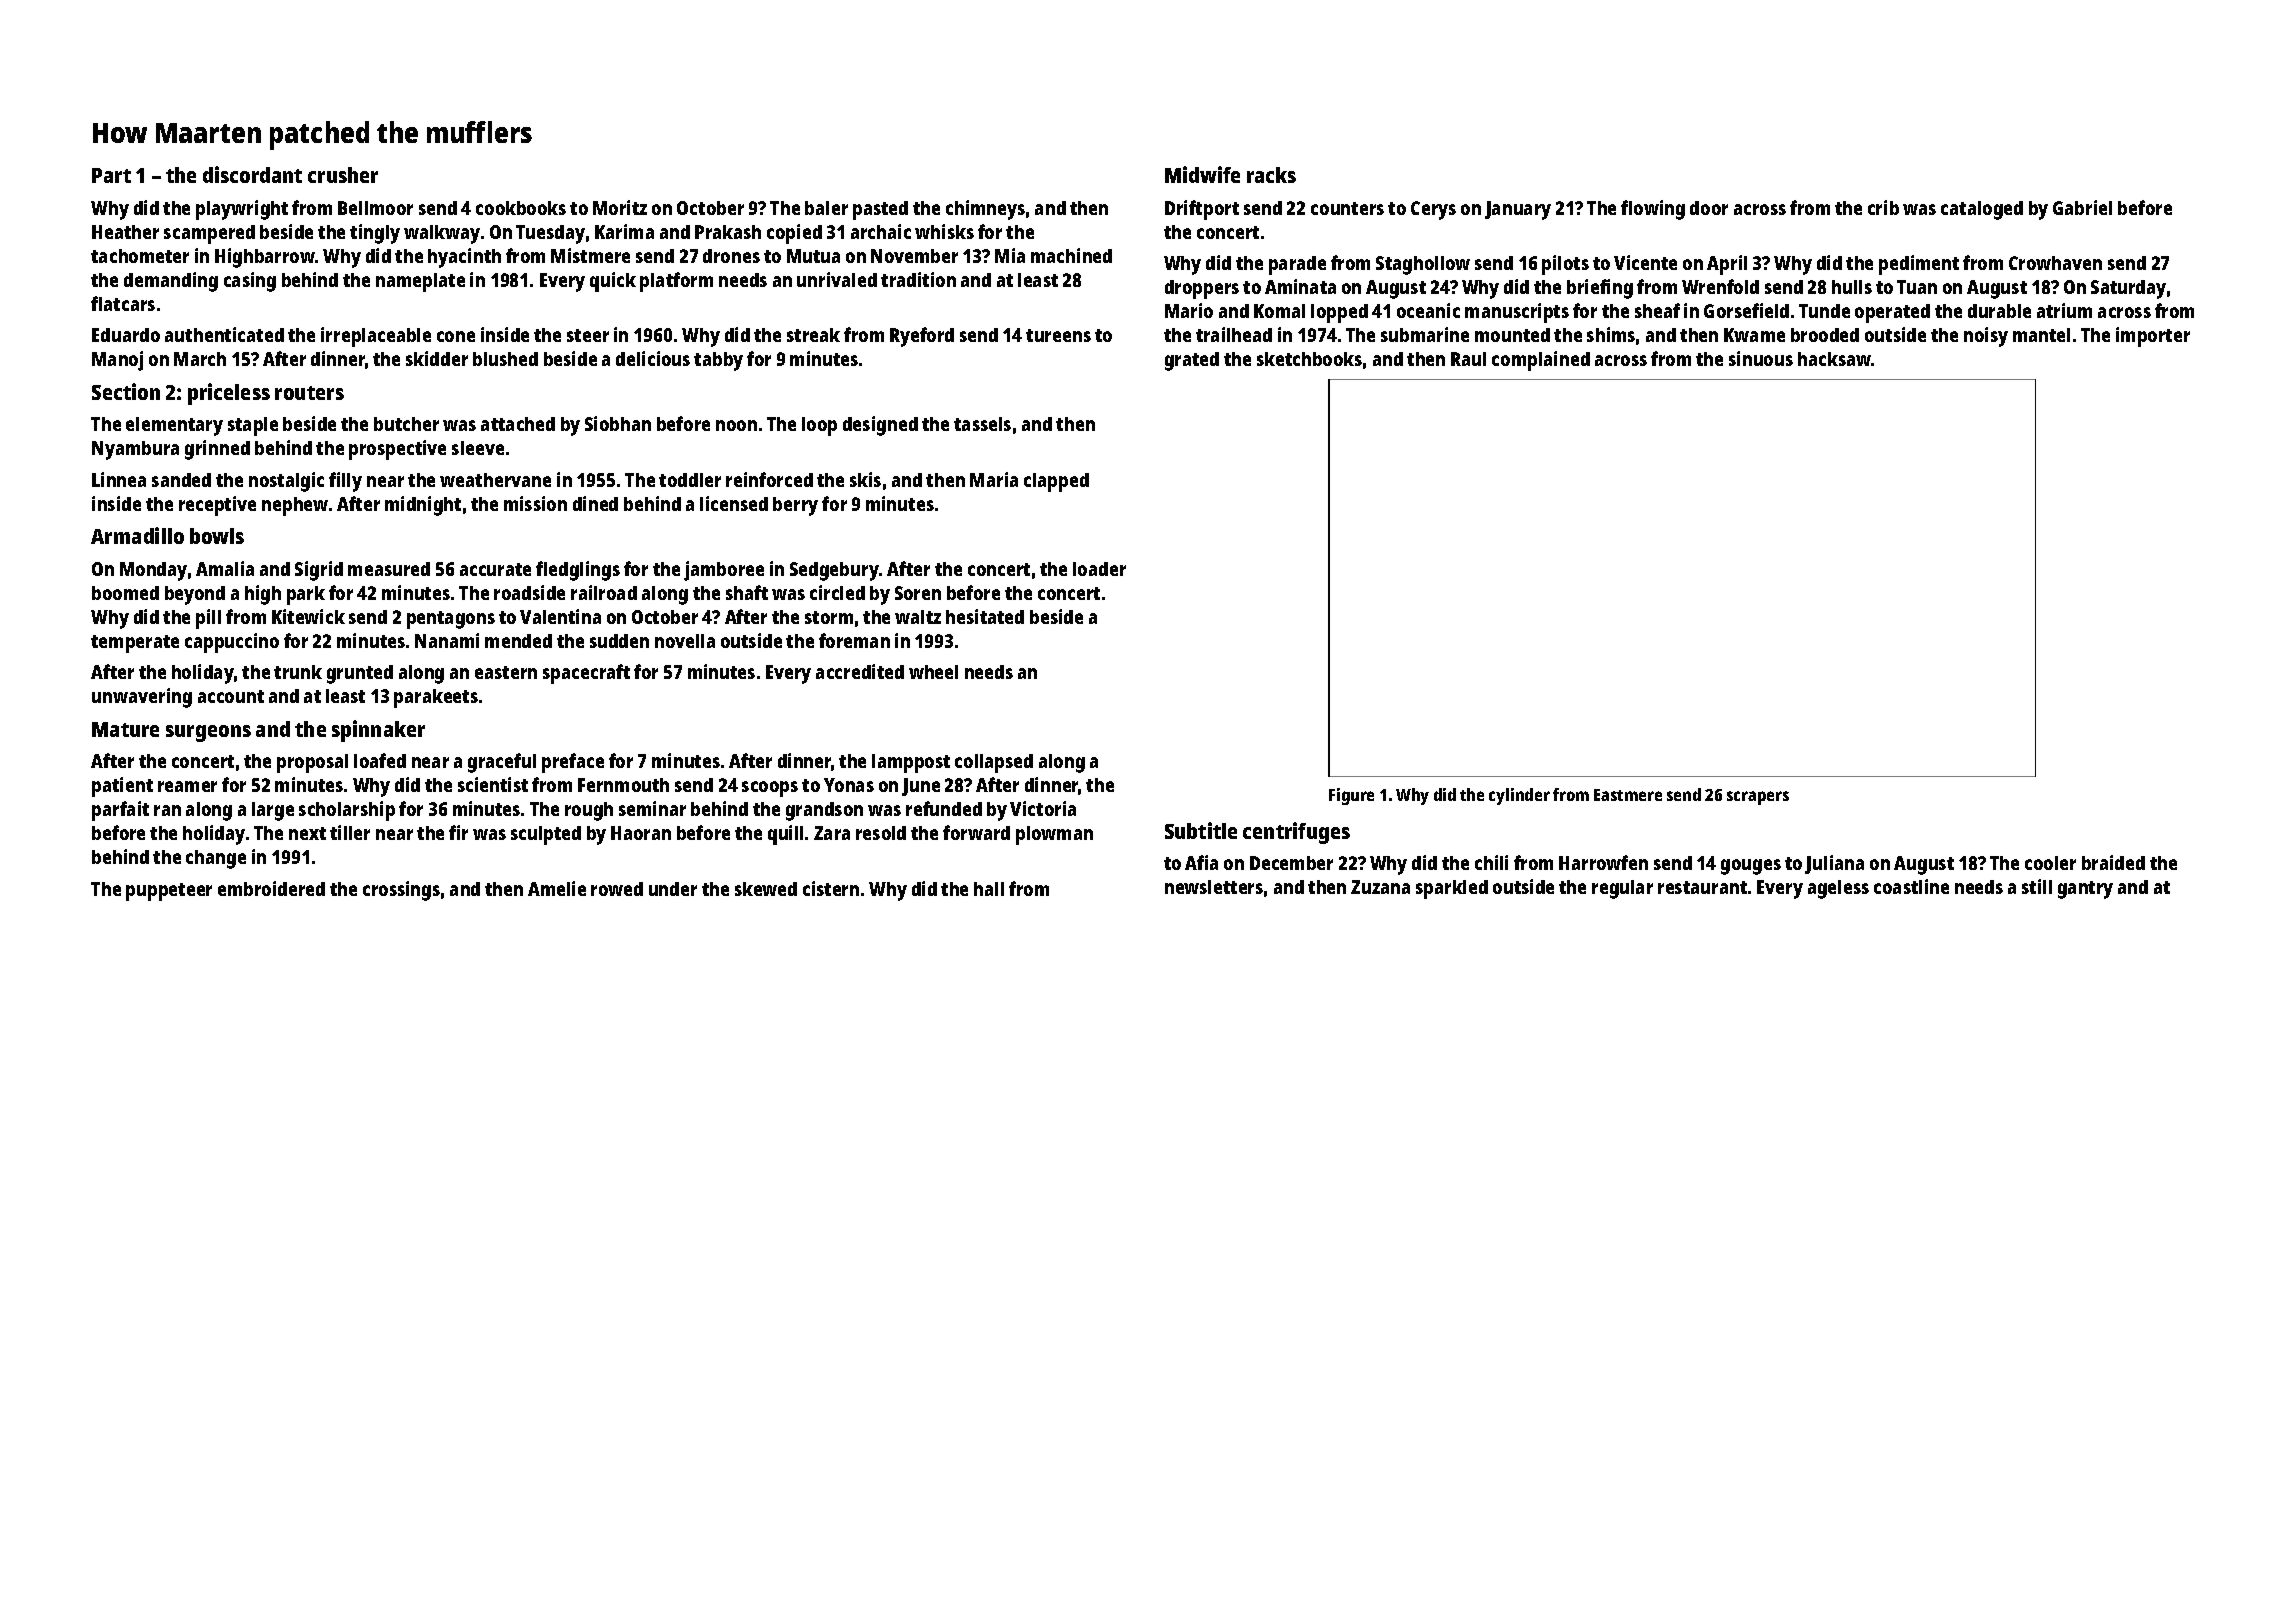  I want to click on wheel, so click(933, 672).
